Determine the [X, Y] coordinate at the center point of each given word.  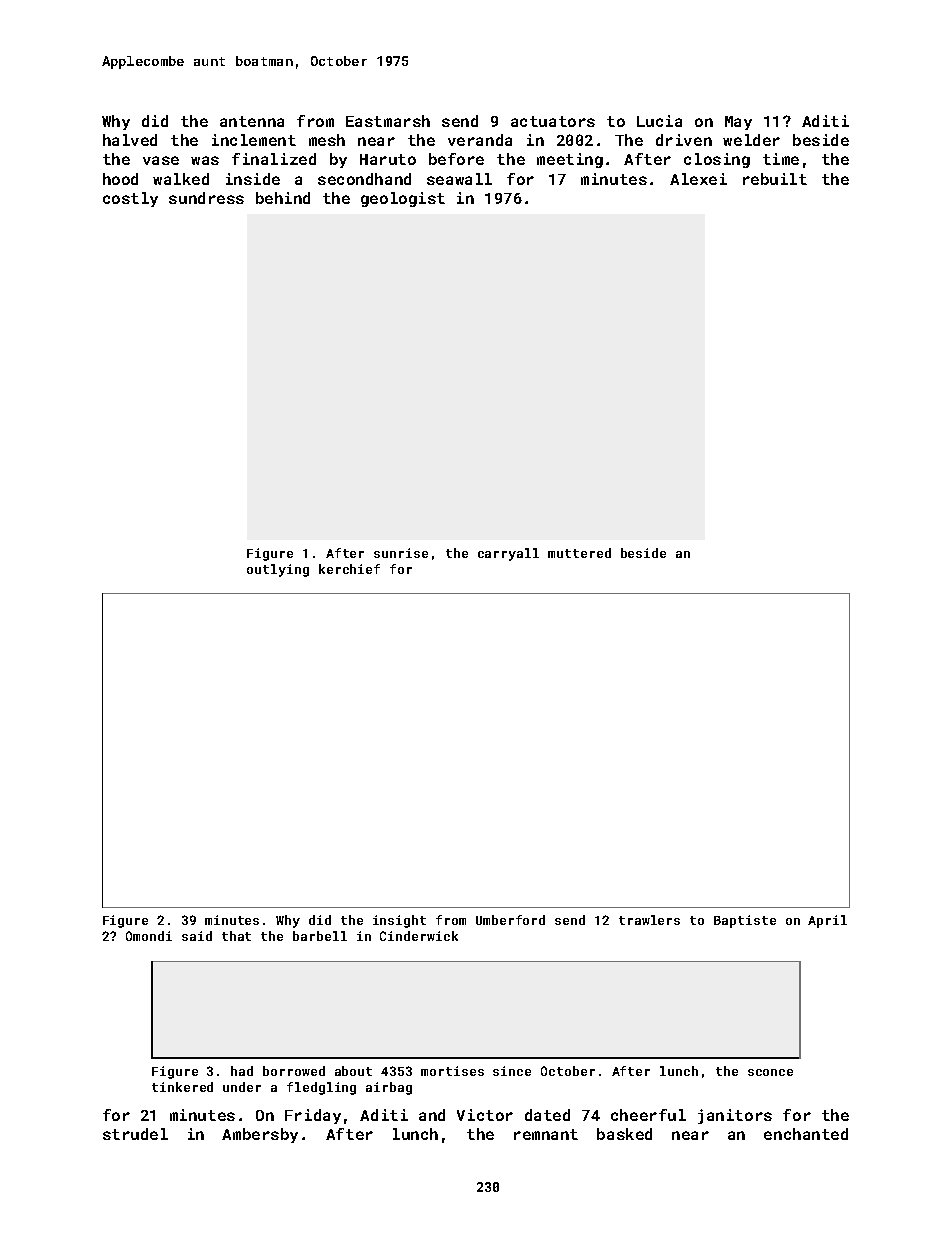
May [738, 123]
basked [624, 1134]
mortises [452, 1071]
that [236, 936]
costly [130, 199]
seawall [459, 179]
